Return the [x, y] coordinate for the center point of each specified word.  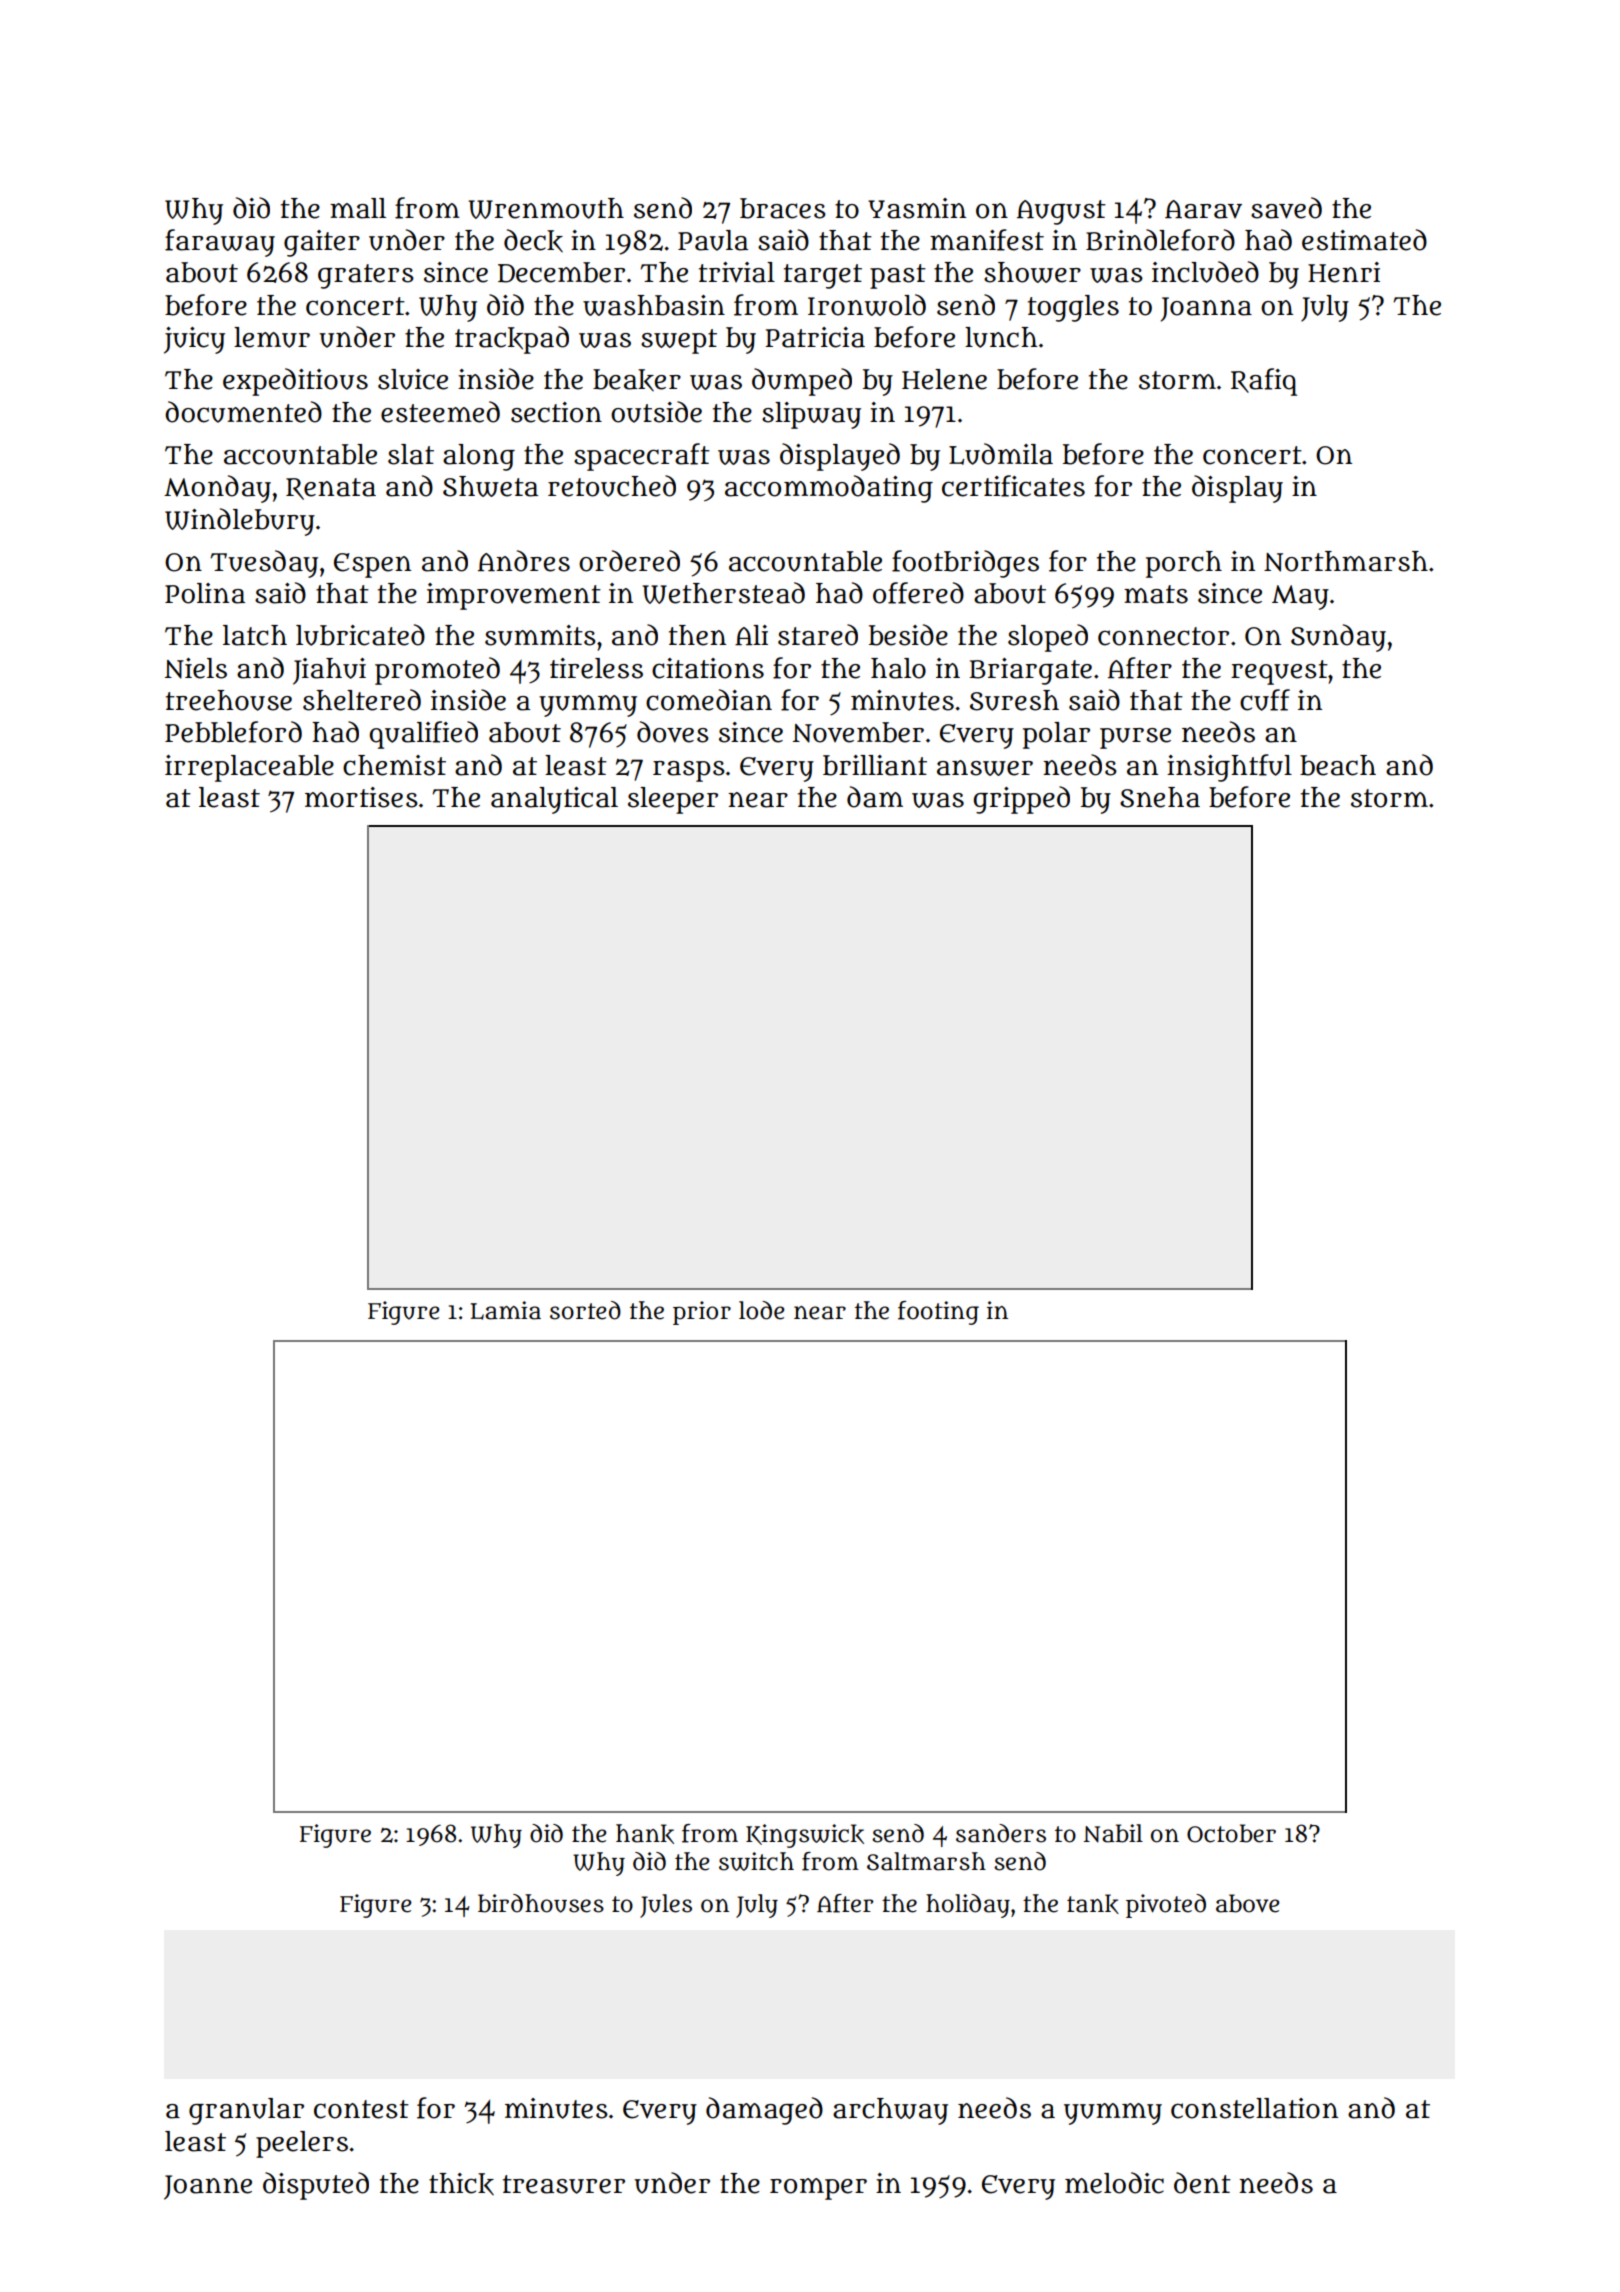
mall [358, 208]
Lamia [505, 1310]
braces [783, 208]
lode [762, 1310]
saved [1286, 208]
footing [938, 1313]
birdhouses [541, 1903]
